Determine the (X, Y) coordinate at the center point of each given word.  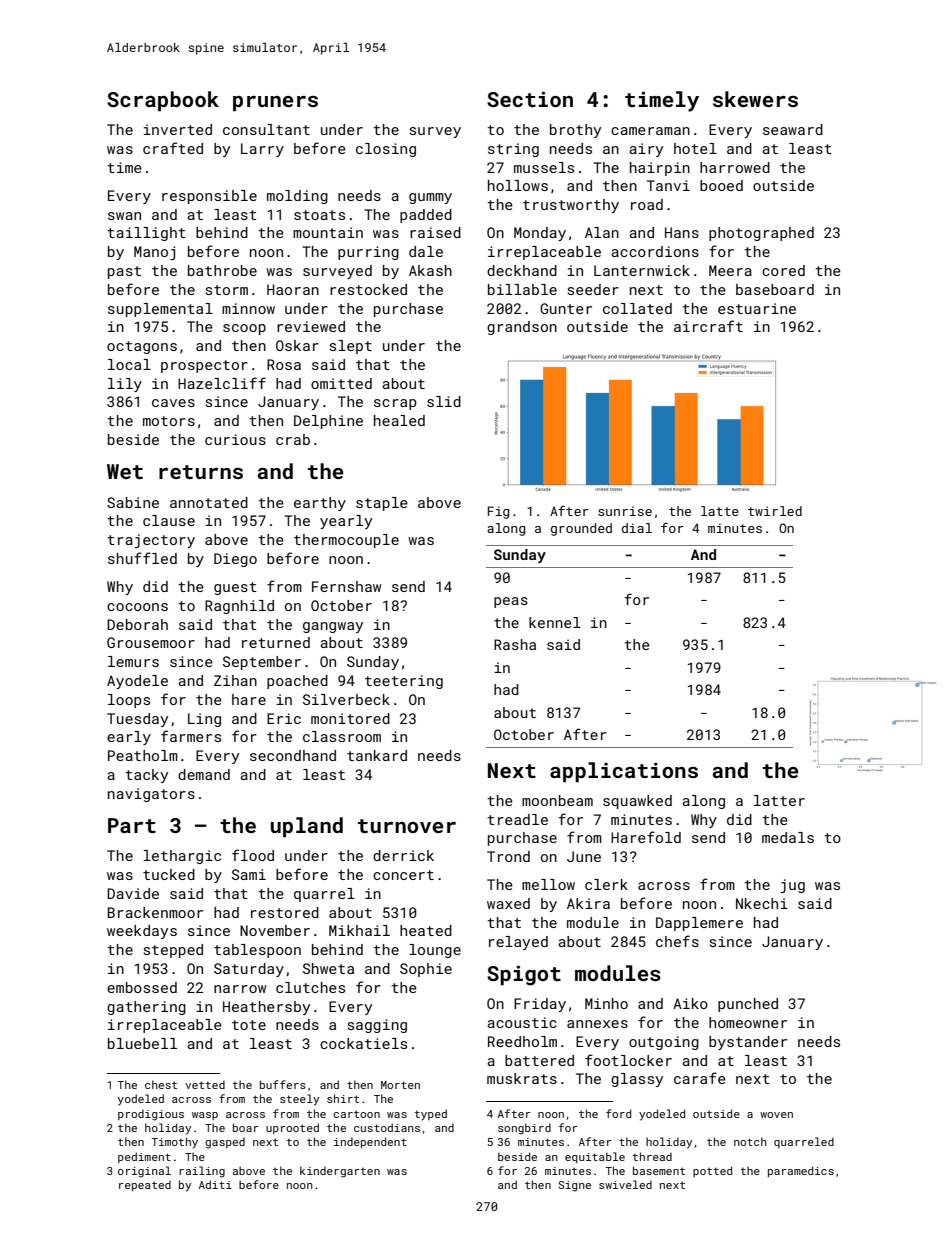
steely (299, 1100)
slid (444, 401)
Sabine (133, 502)
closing (386, 150)
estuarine (757, 308)
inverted (177, 129)
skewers (755, 99)
